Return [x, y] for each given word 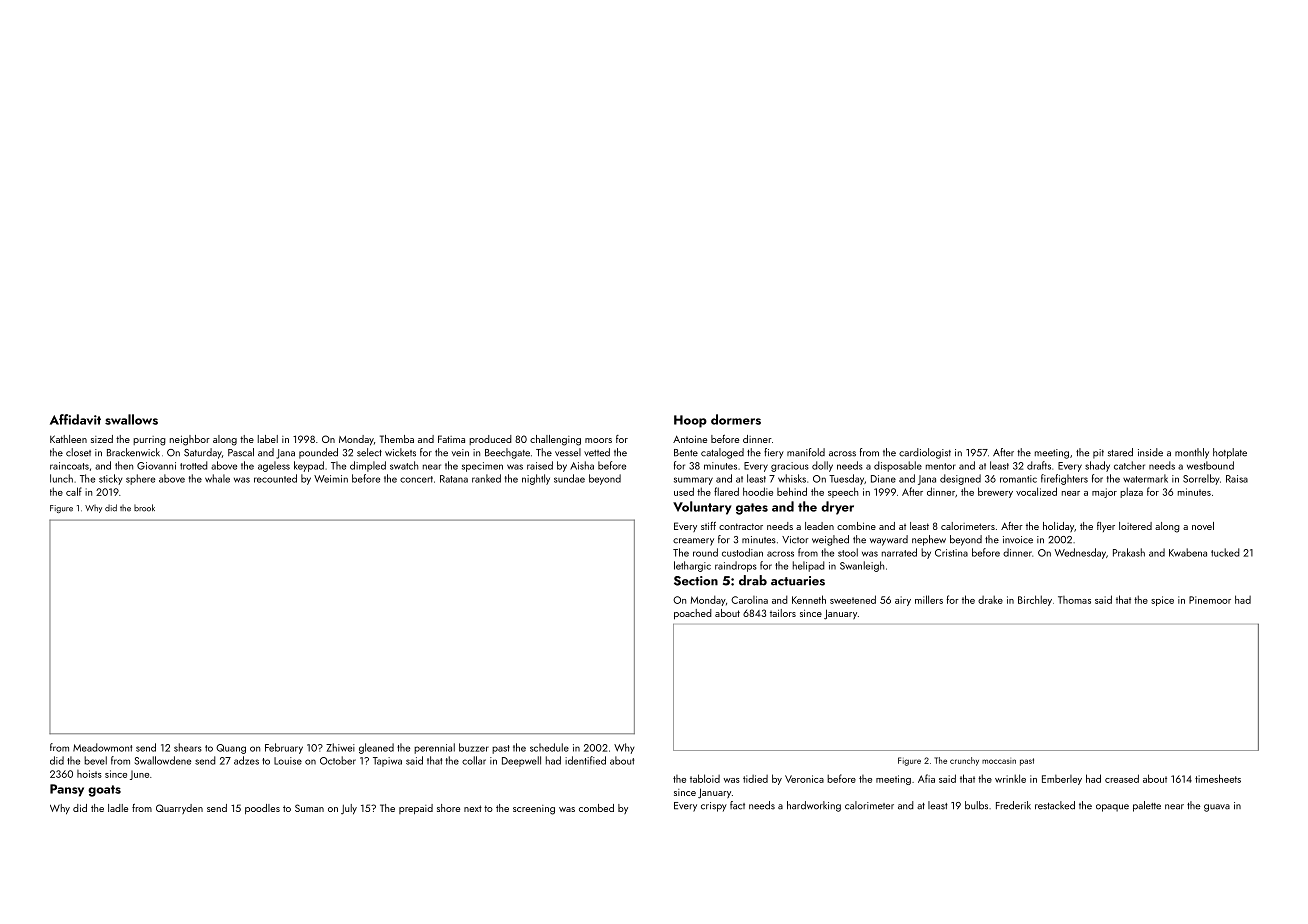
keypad [309, 466]
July [349, 809]
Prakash [1129, 552]
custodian [742, 552]
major [1104, 493]
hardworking [814, 806]
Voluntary [702, 508]
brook [144, 508]
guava [1217, 808]
